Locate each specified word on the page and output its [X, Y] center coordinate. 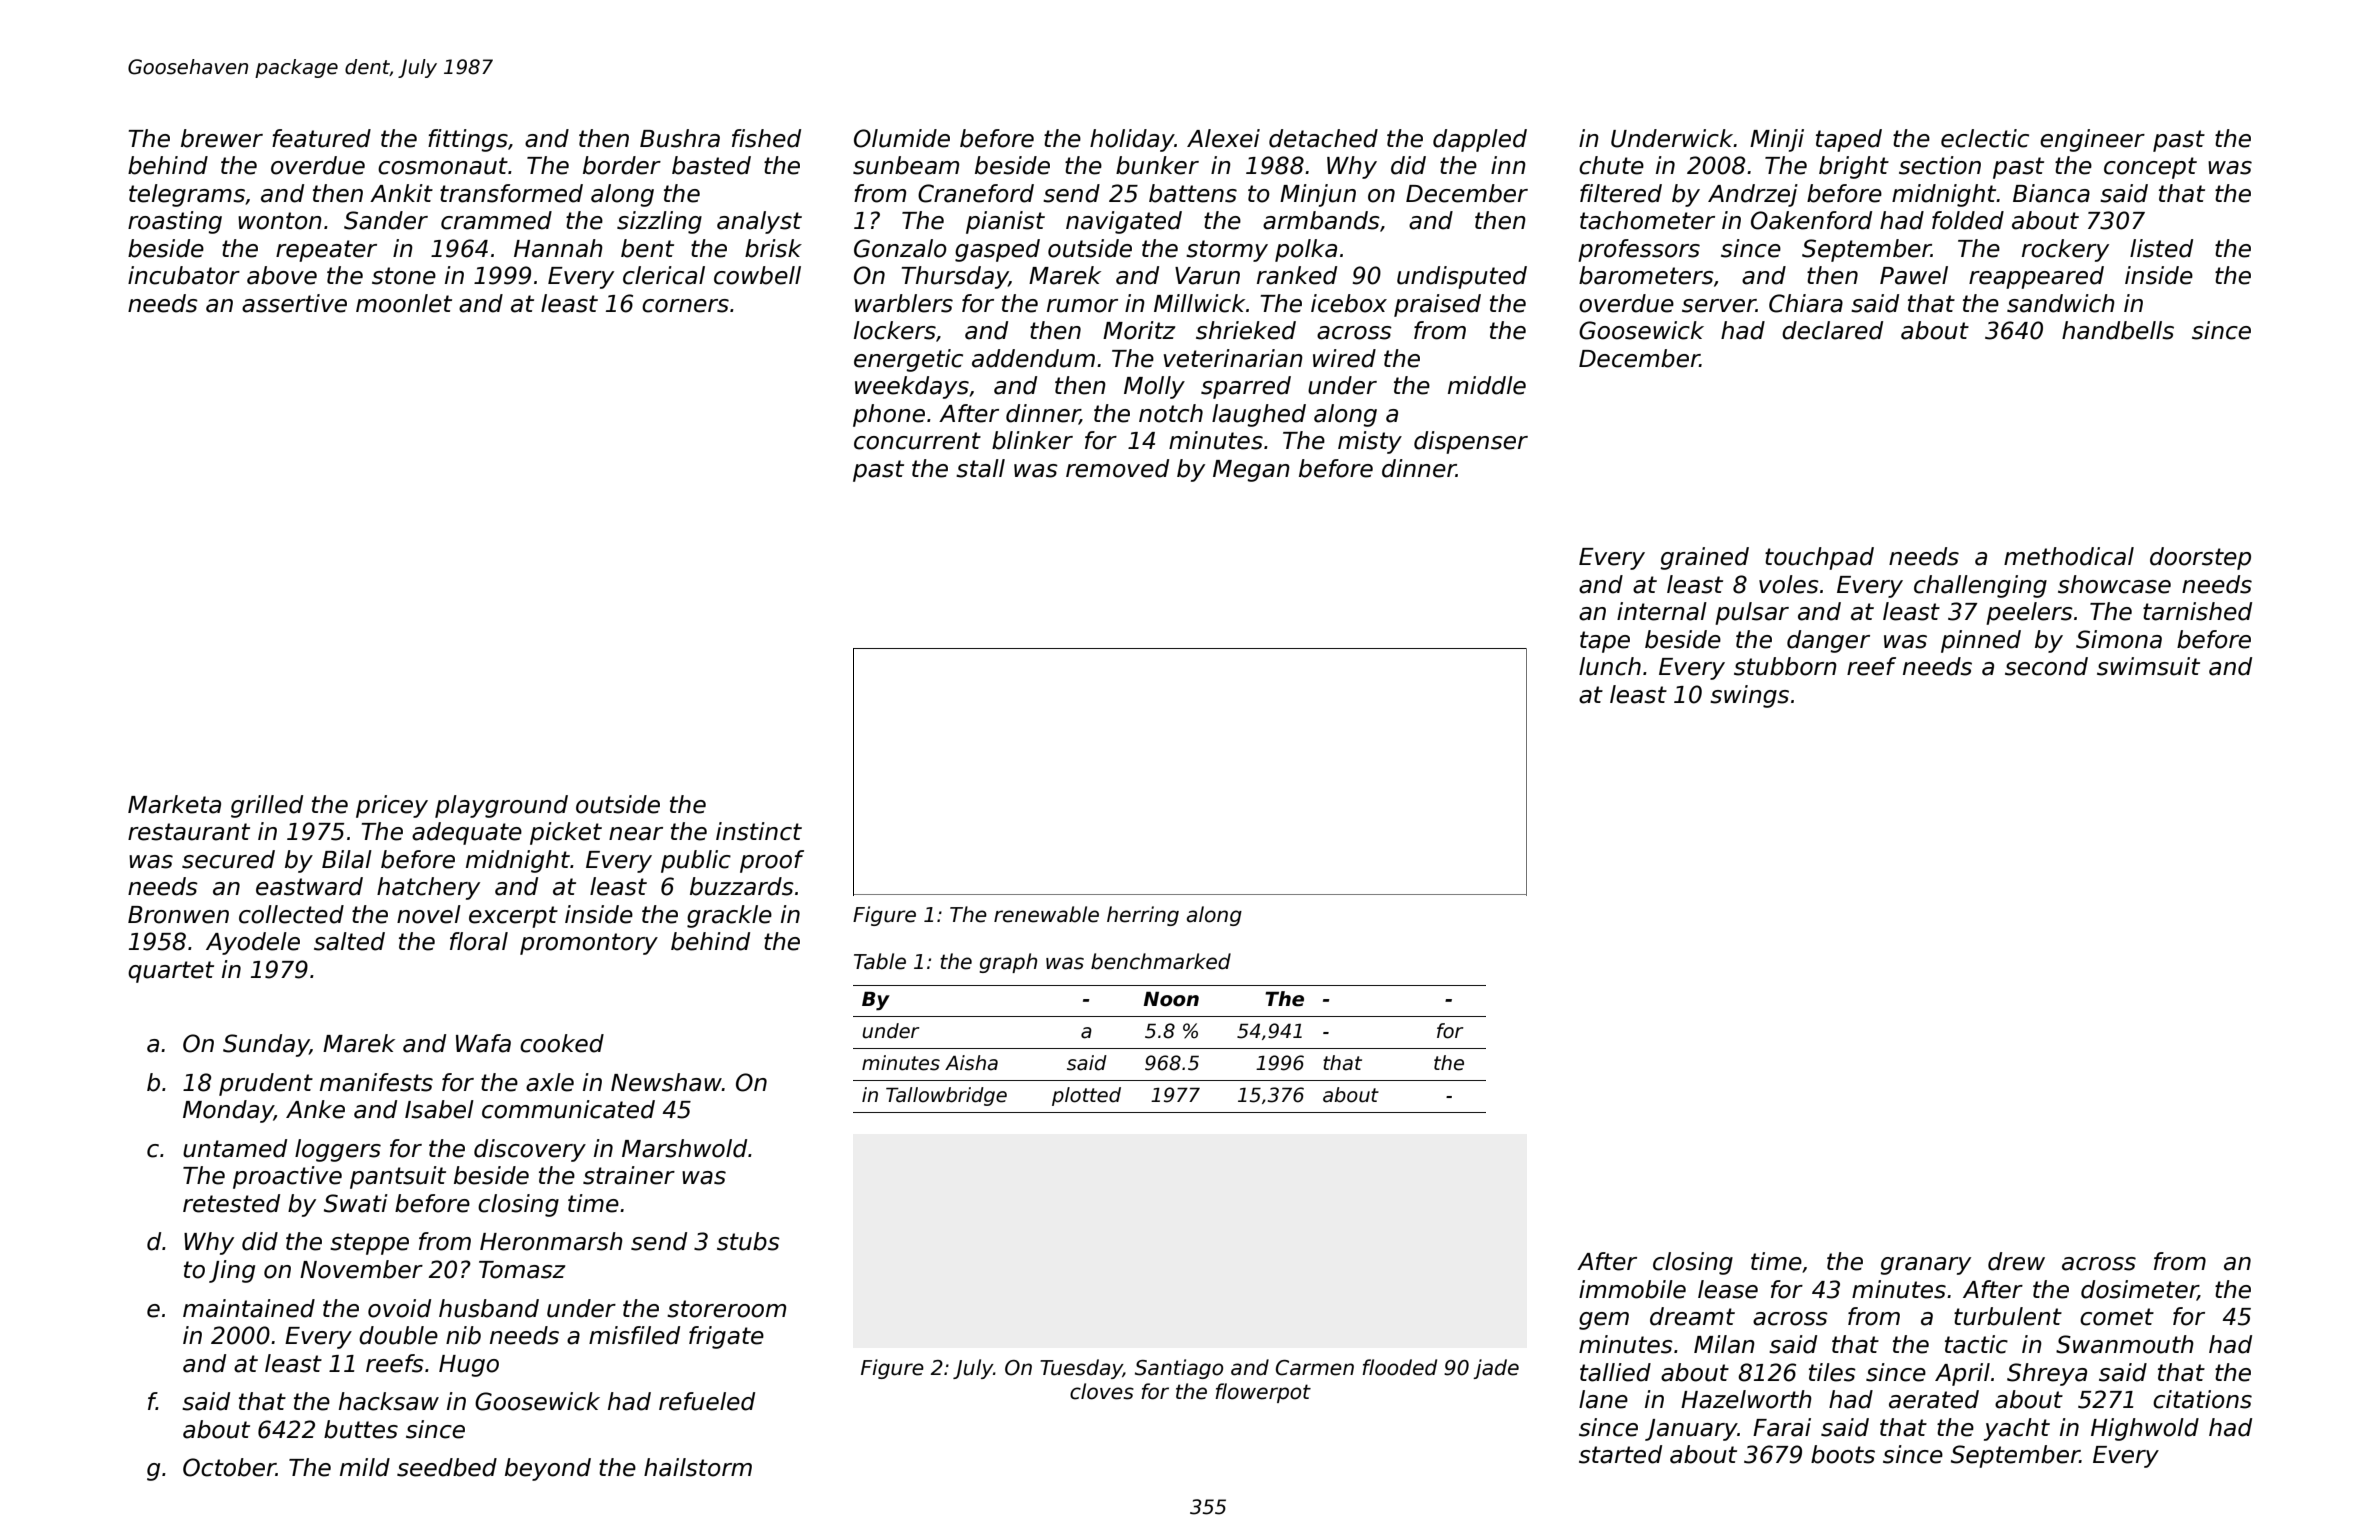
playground [501, 806]
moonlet [404, 303]
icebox [1349, 303]
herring [1143, 916]
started [1620, 1454]
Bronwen [178, 915]
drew [2016, 1261]
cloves [1102, 1391]
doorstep [2200, 558]
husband [489, 1308]
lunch [1610, 666]
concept [2150, 168]
